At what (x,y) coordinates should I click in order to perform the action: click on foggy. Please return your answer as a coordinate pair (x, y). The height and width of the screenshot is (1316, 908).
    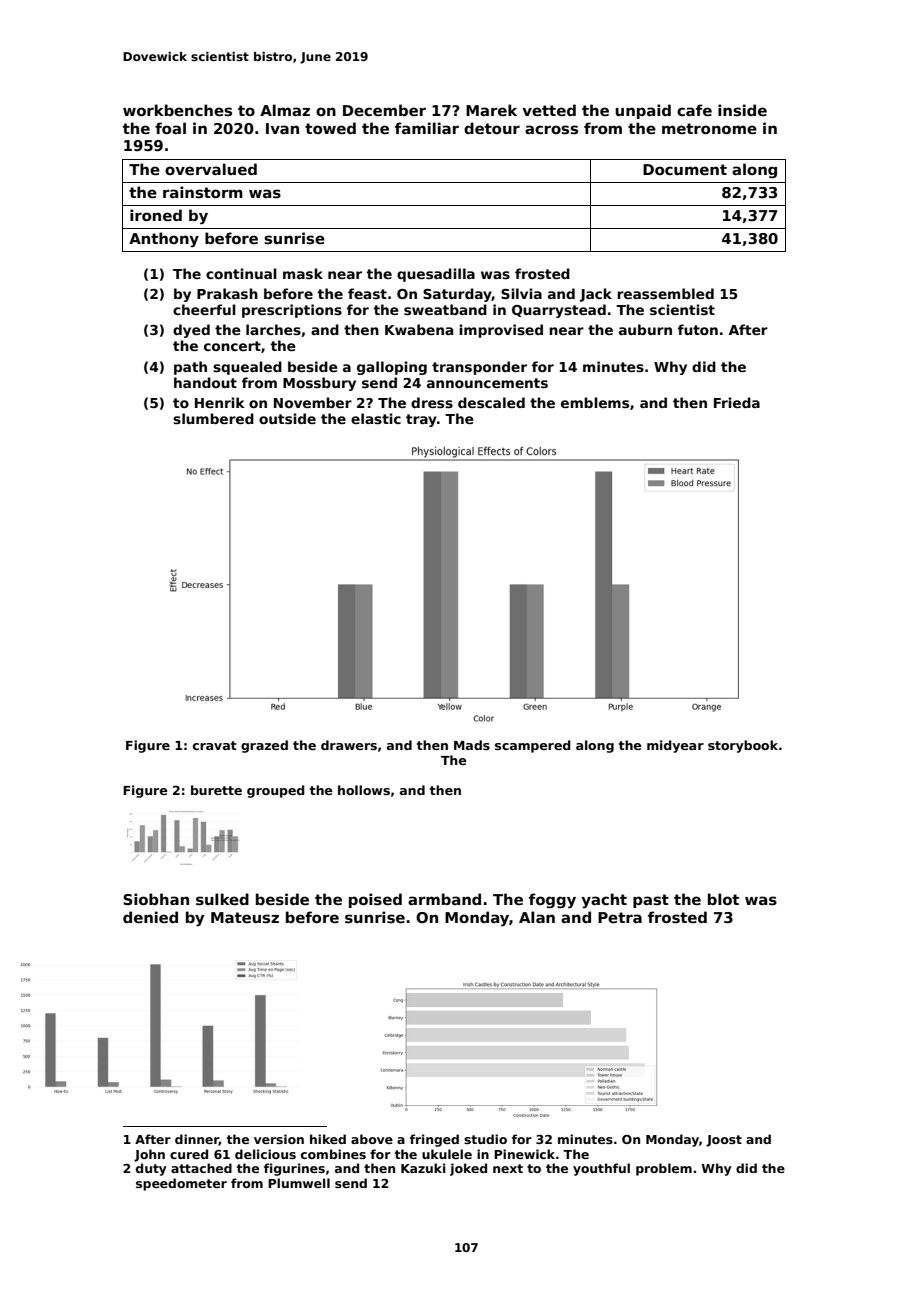
    Looking at the image, I should click on (552, 901).
